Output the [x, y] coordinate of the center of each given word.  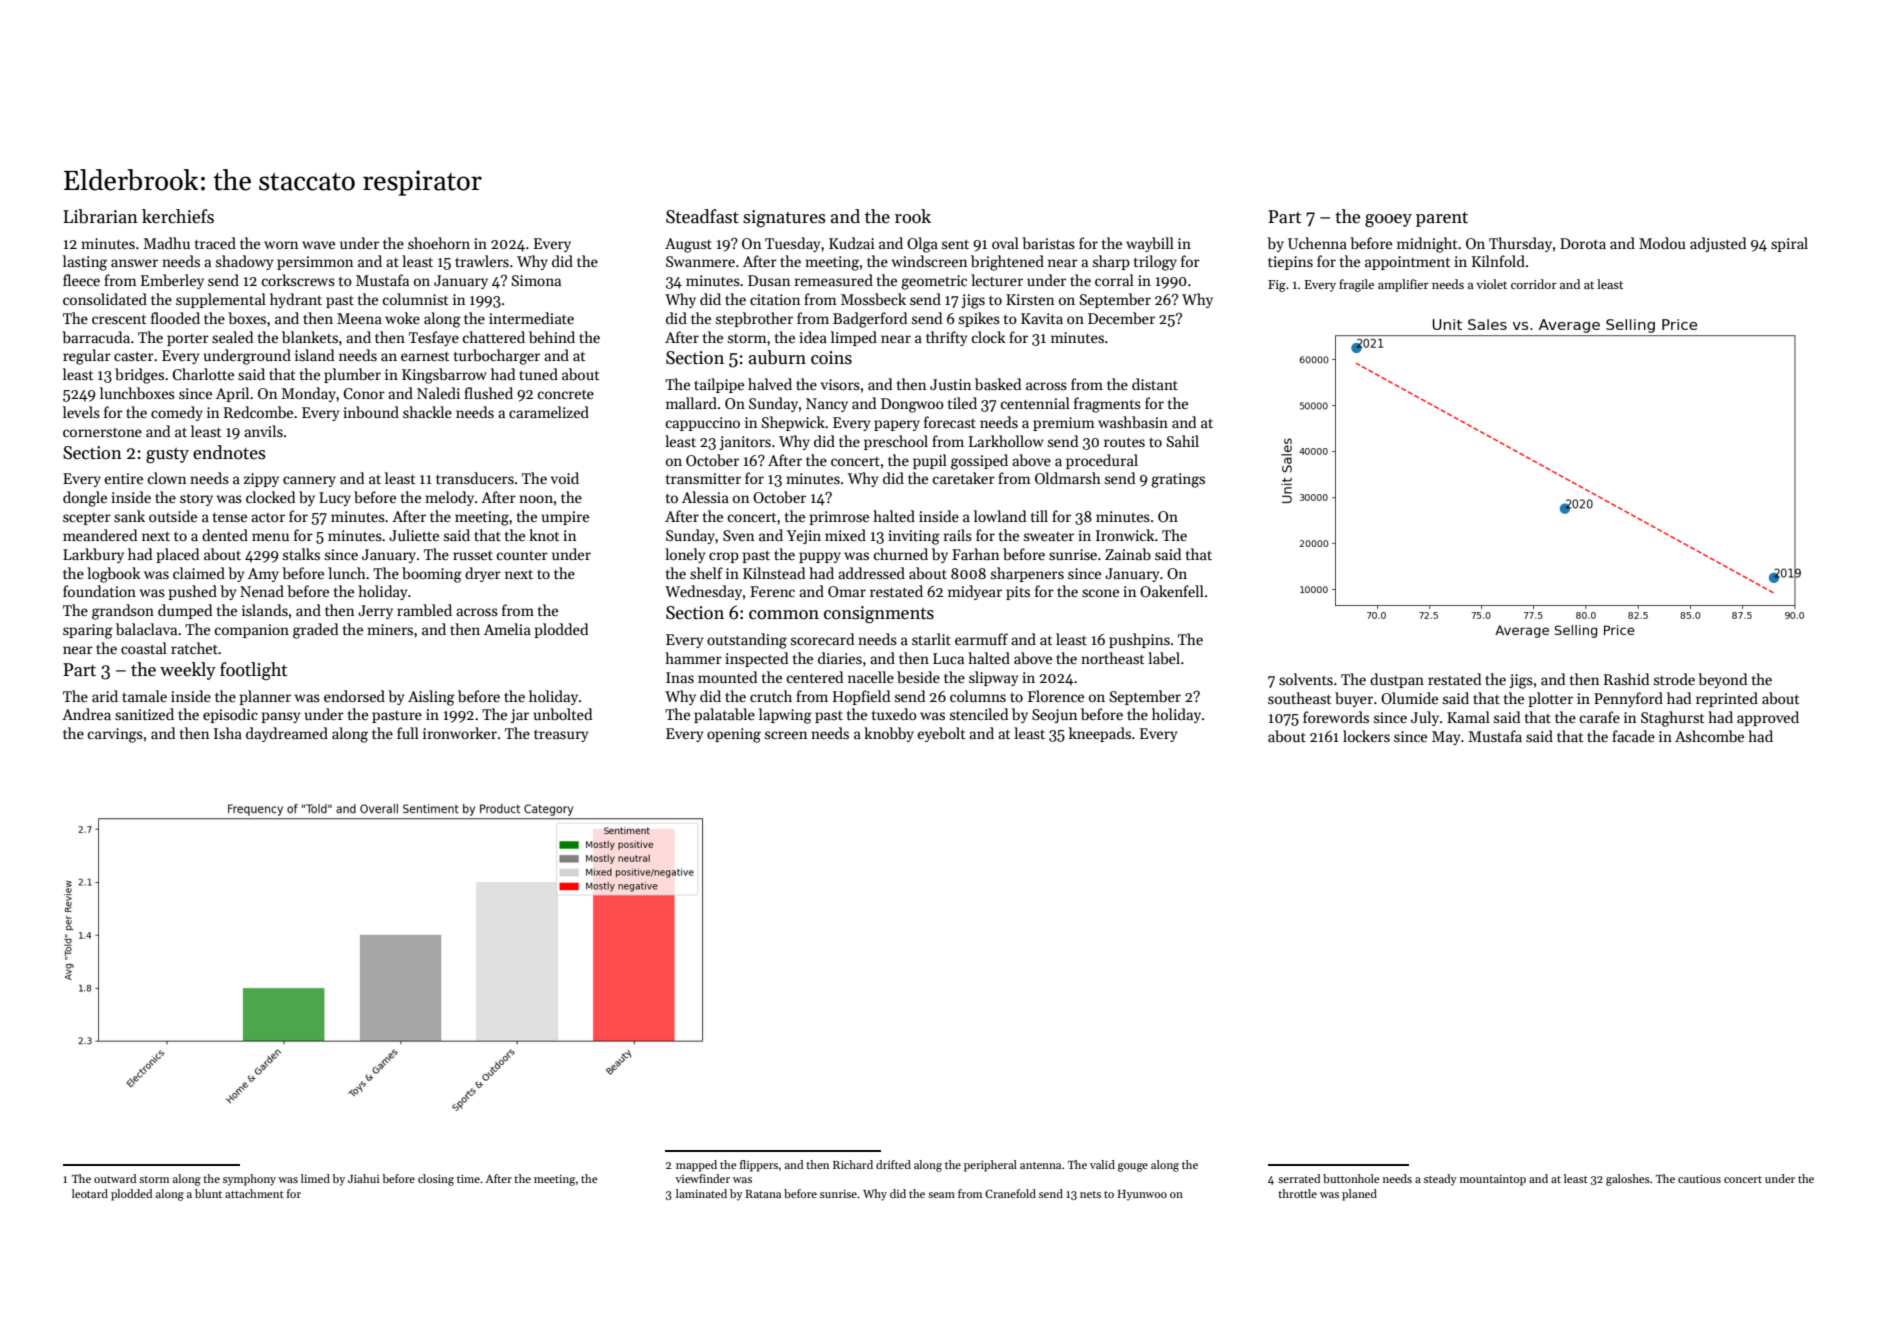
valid [1102, 1164]
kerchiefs [178, 216]
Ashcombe [1709, 736]
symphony [249, 1180]
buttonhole [1351, 1178]
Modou [1662, 243]
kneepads [1100, 734]
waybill [1150, 244]
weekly [188, 671]
